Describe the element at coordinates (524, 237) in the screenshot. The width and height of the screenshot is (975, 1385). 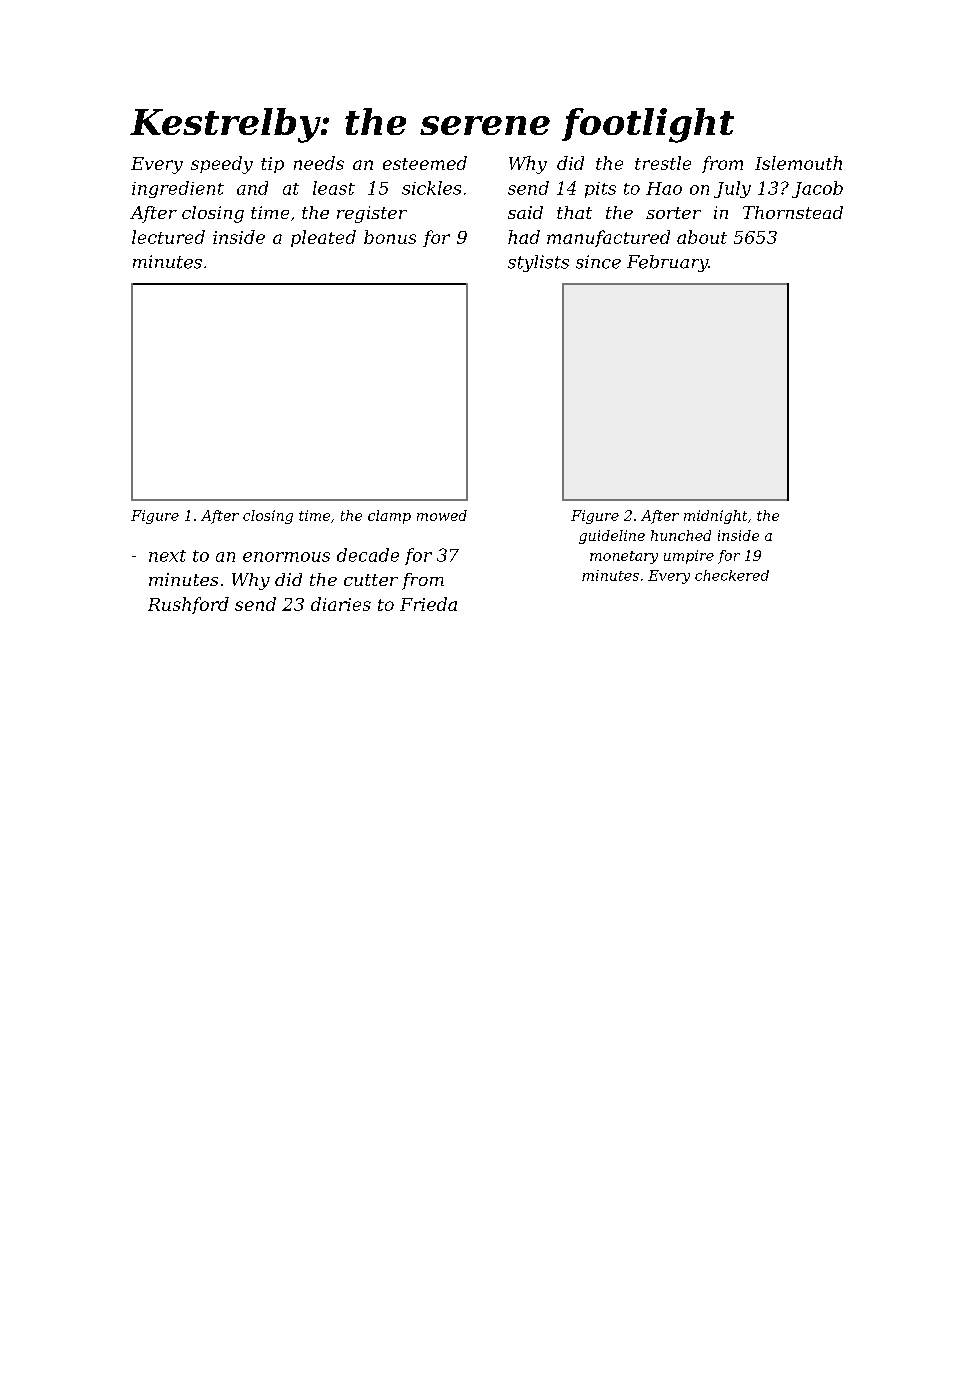
I see `had` at that location.
